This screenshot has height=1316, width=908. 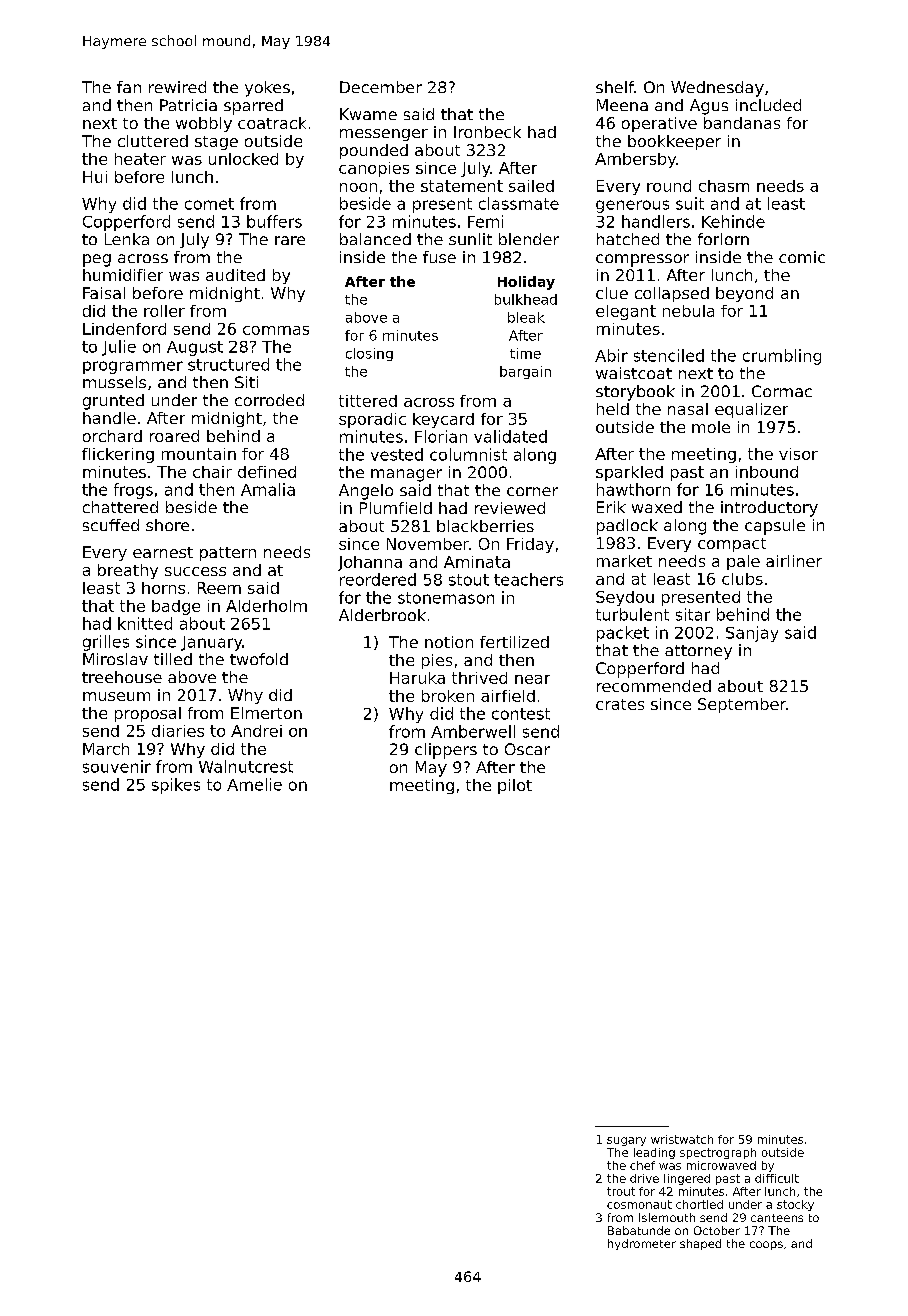 What do you see at coordinates (682, 1139) in the screenshot?
I see `wristwatch` at bounding box center [682, 1139].
